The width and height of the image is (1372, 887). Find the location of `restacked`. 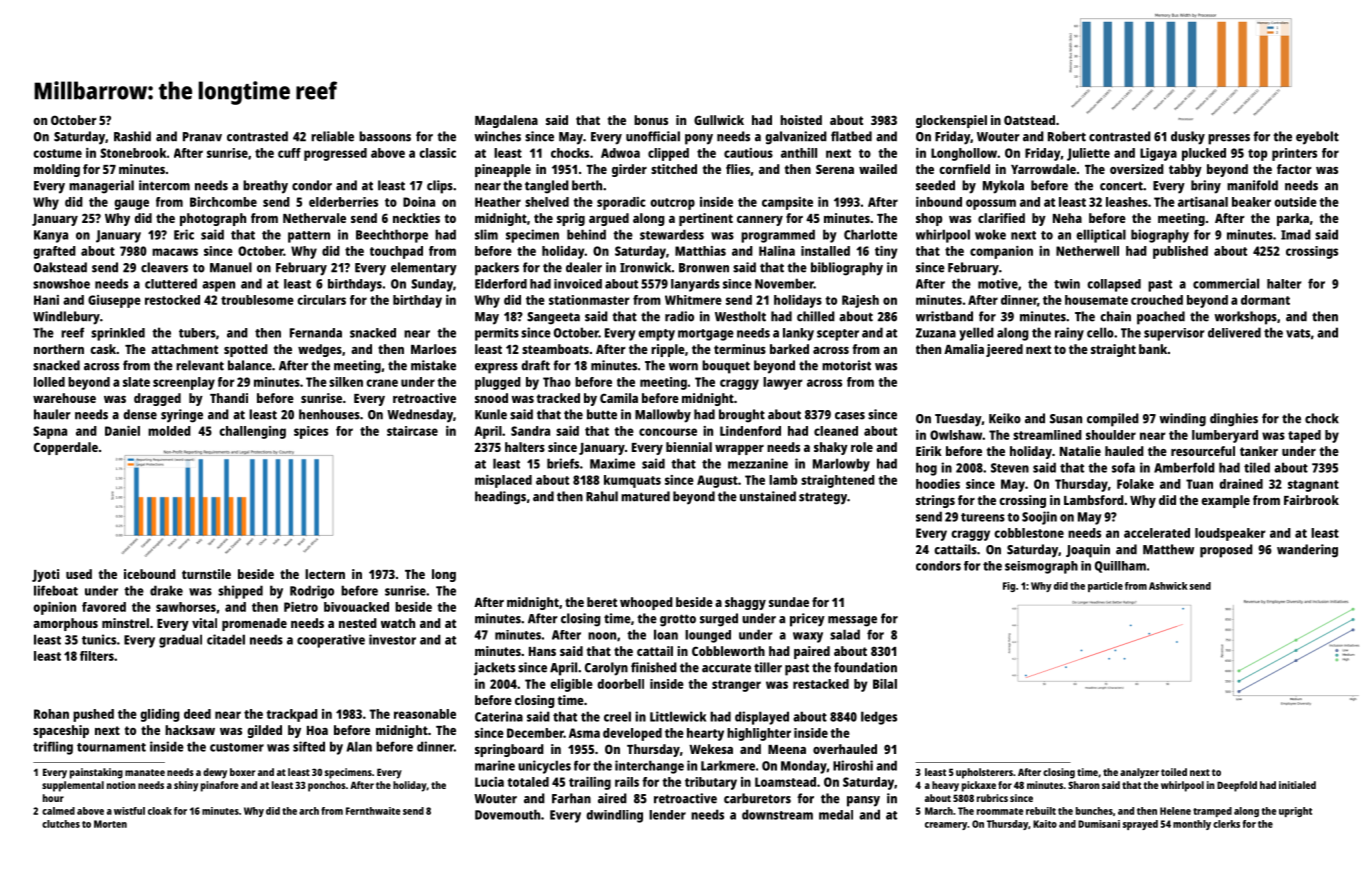

restacked is located at coordinates (821, 684).
